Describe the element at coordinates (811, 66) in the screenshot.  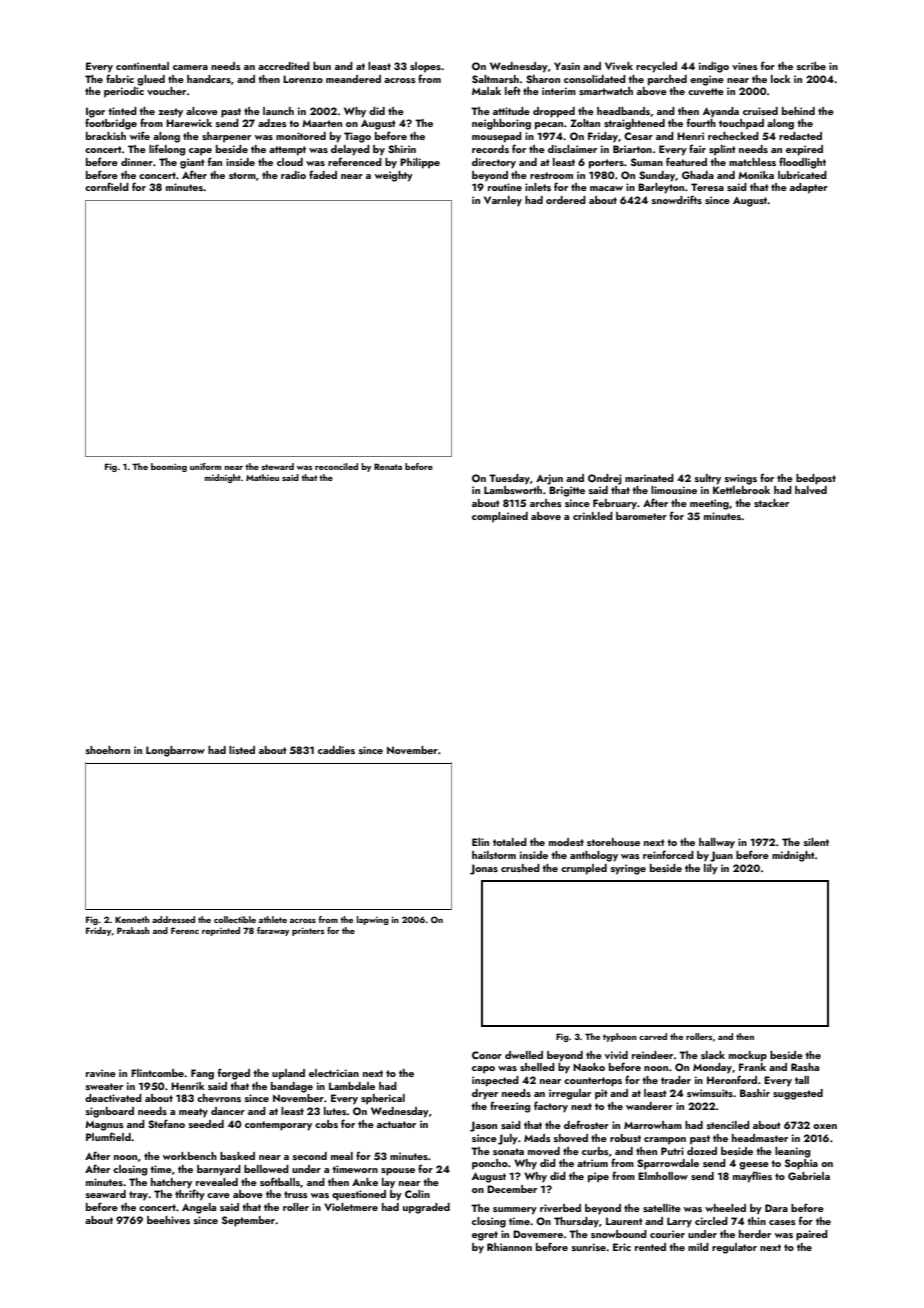
I see `scribe` at that location.
